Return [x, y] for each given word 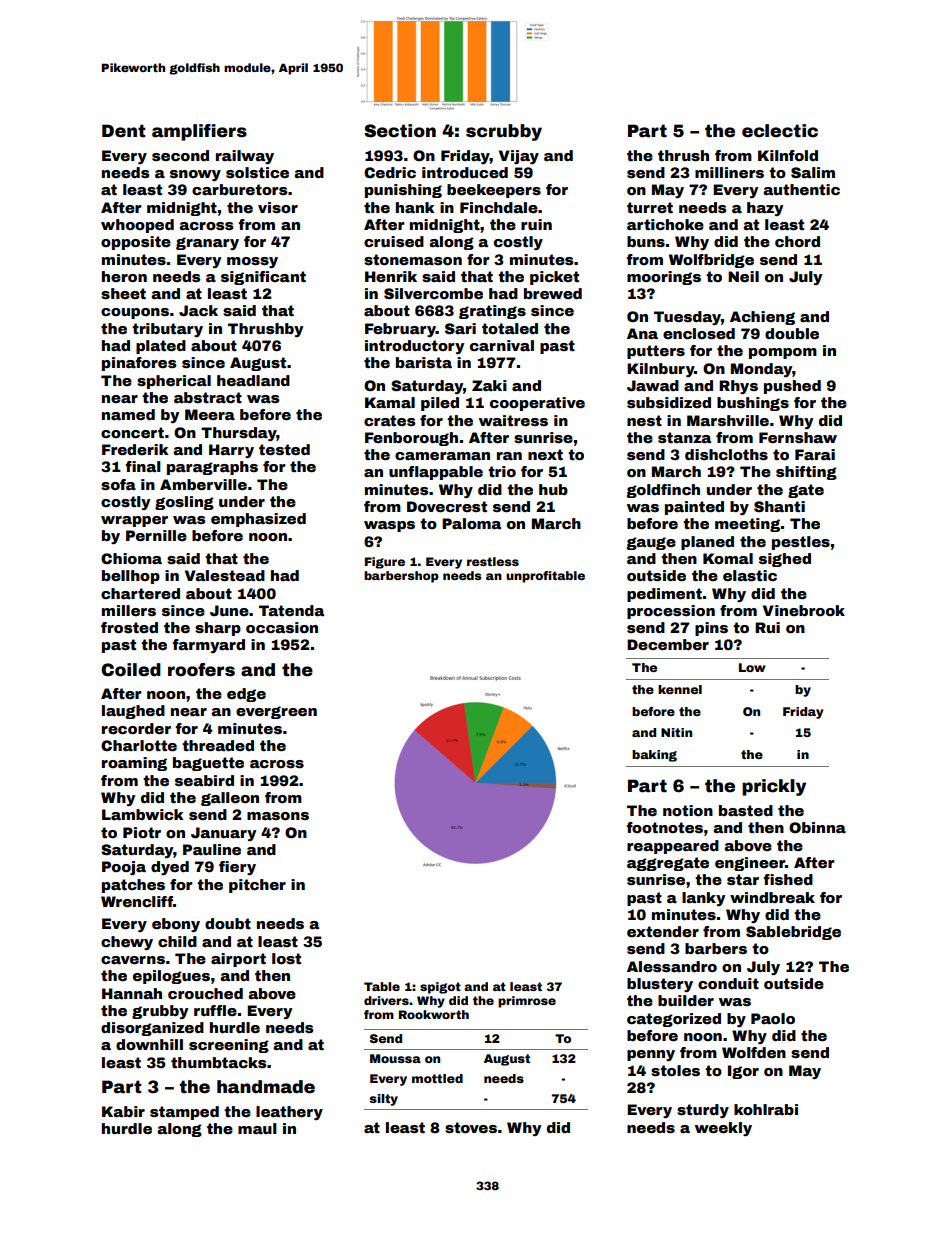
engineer [750, 864]
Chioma [131, 558]
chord [797, 241]
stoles [675, 1070]
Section [400, 131]
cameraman [442, 456]
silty [384, 1100]
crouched [205, 993]
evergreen [276, 712]
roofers [201, 670]
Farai [815, 454]
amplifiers [199, 132]
